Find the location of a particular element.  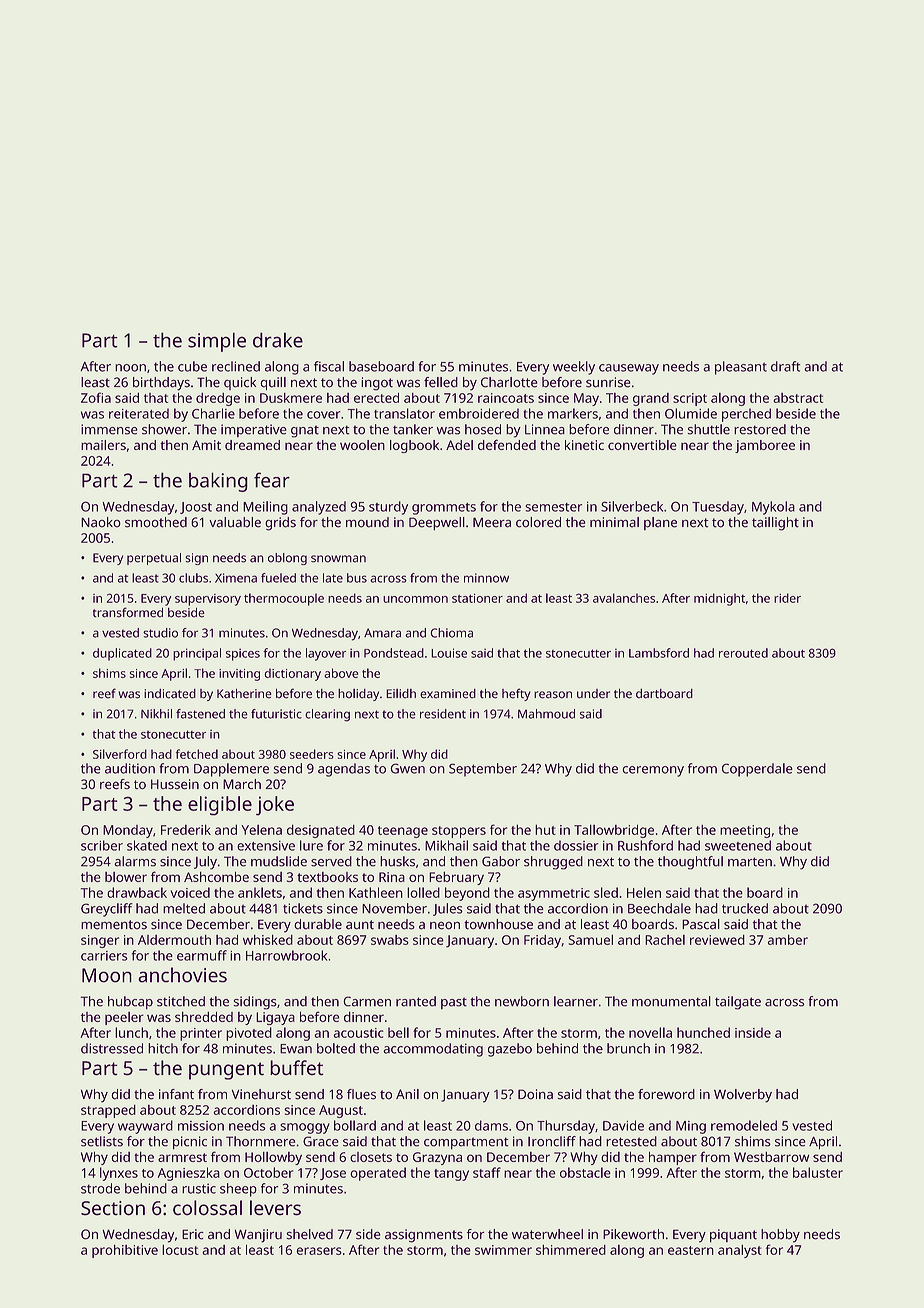

defended is located at coordinates (507, 444).
